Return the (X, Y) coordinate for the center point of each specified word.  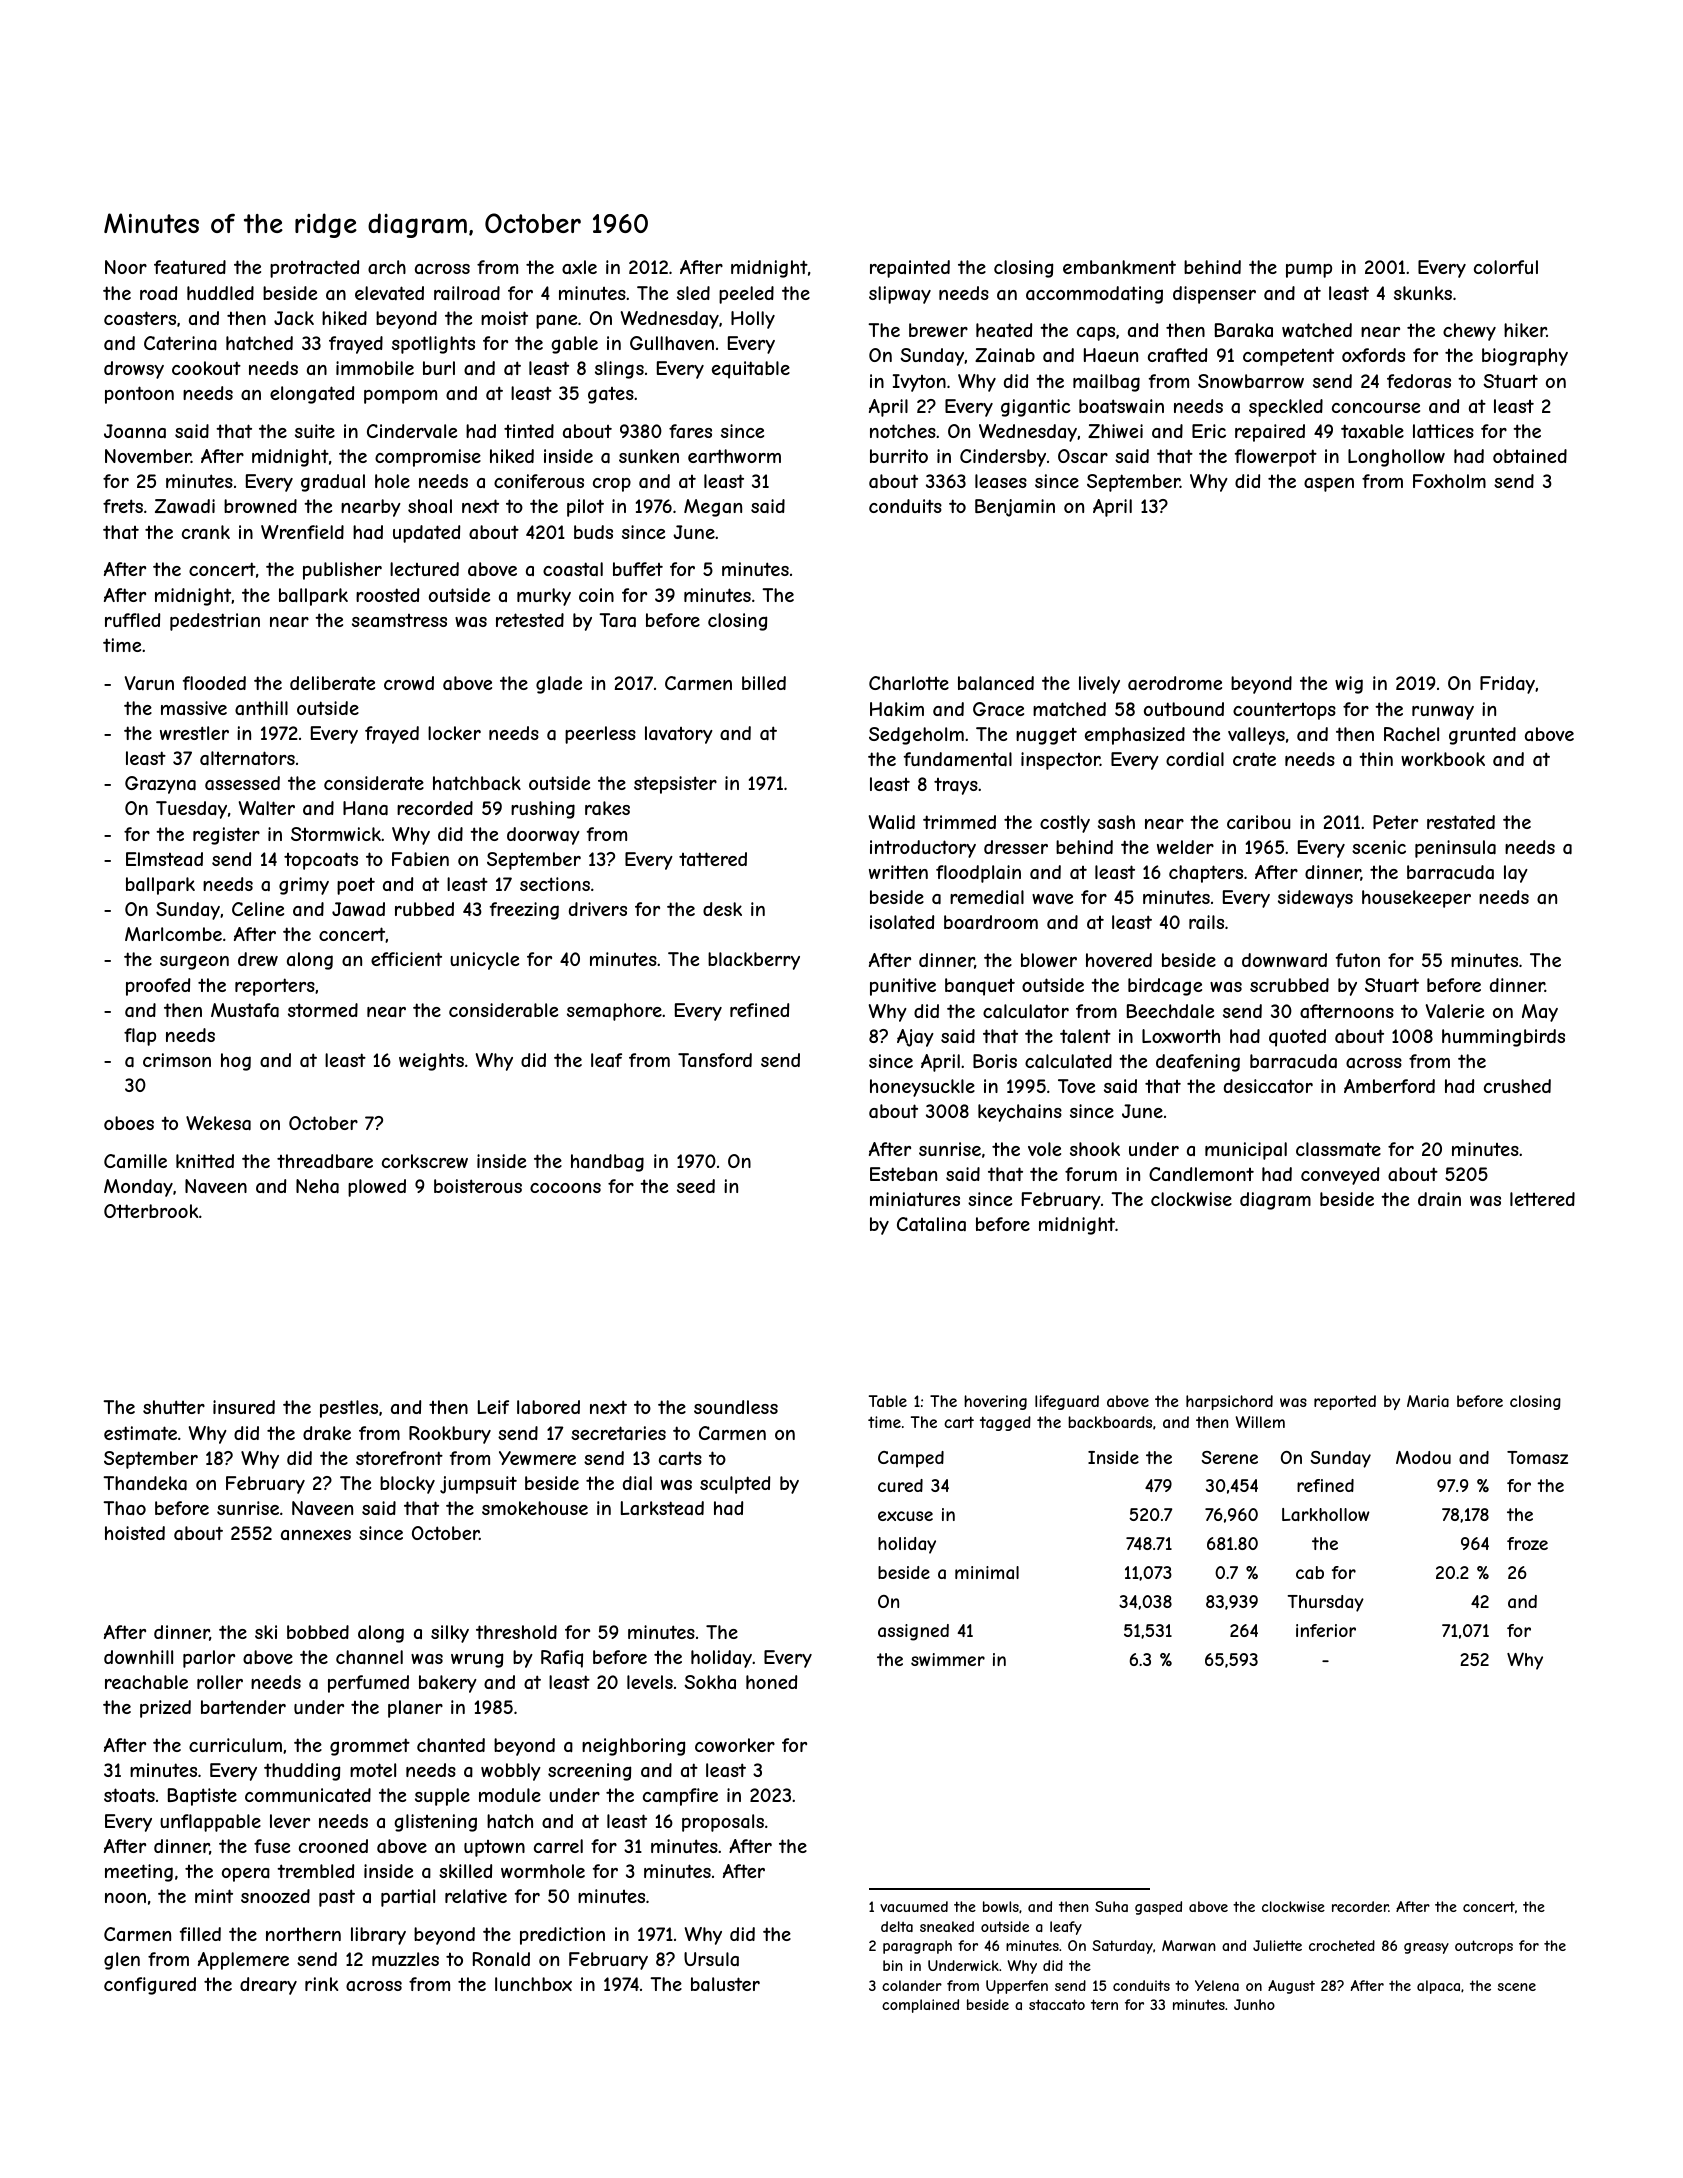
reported (1345, 1402)
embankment (1119, 267)
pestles (349, 1409)
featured (190, 267)
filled (200, 1934)
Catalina (931, 1224)
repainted (910, 269)
